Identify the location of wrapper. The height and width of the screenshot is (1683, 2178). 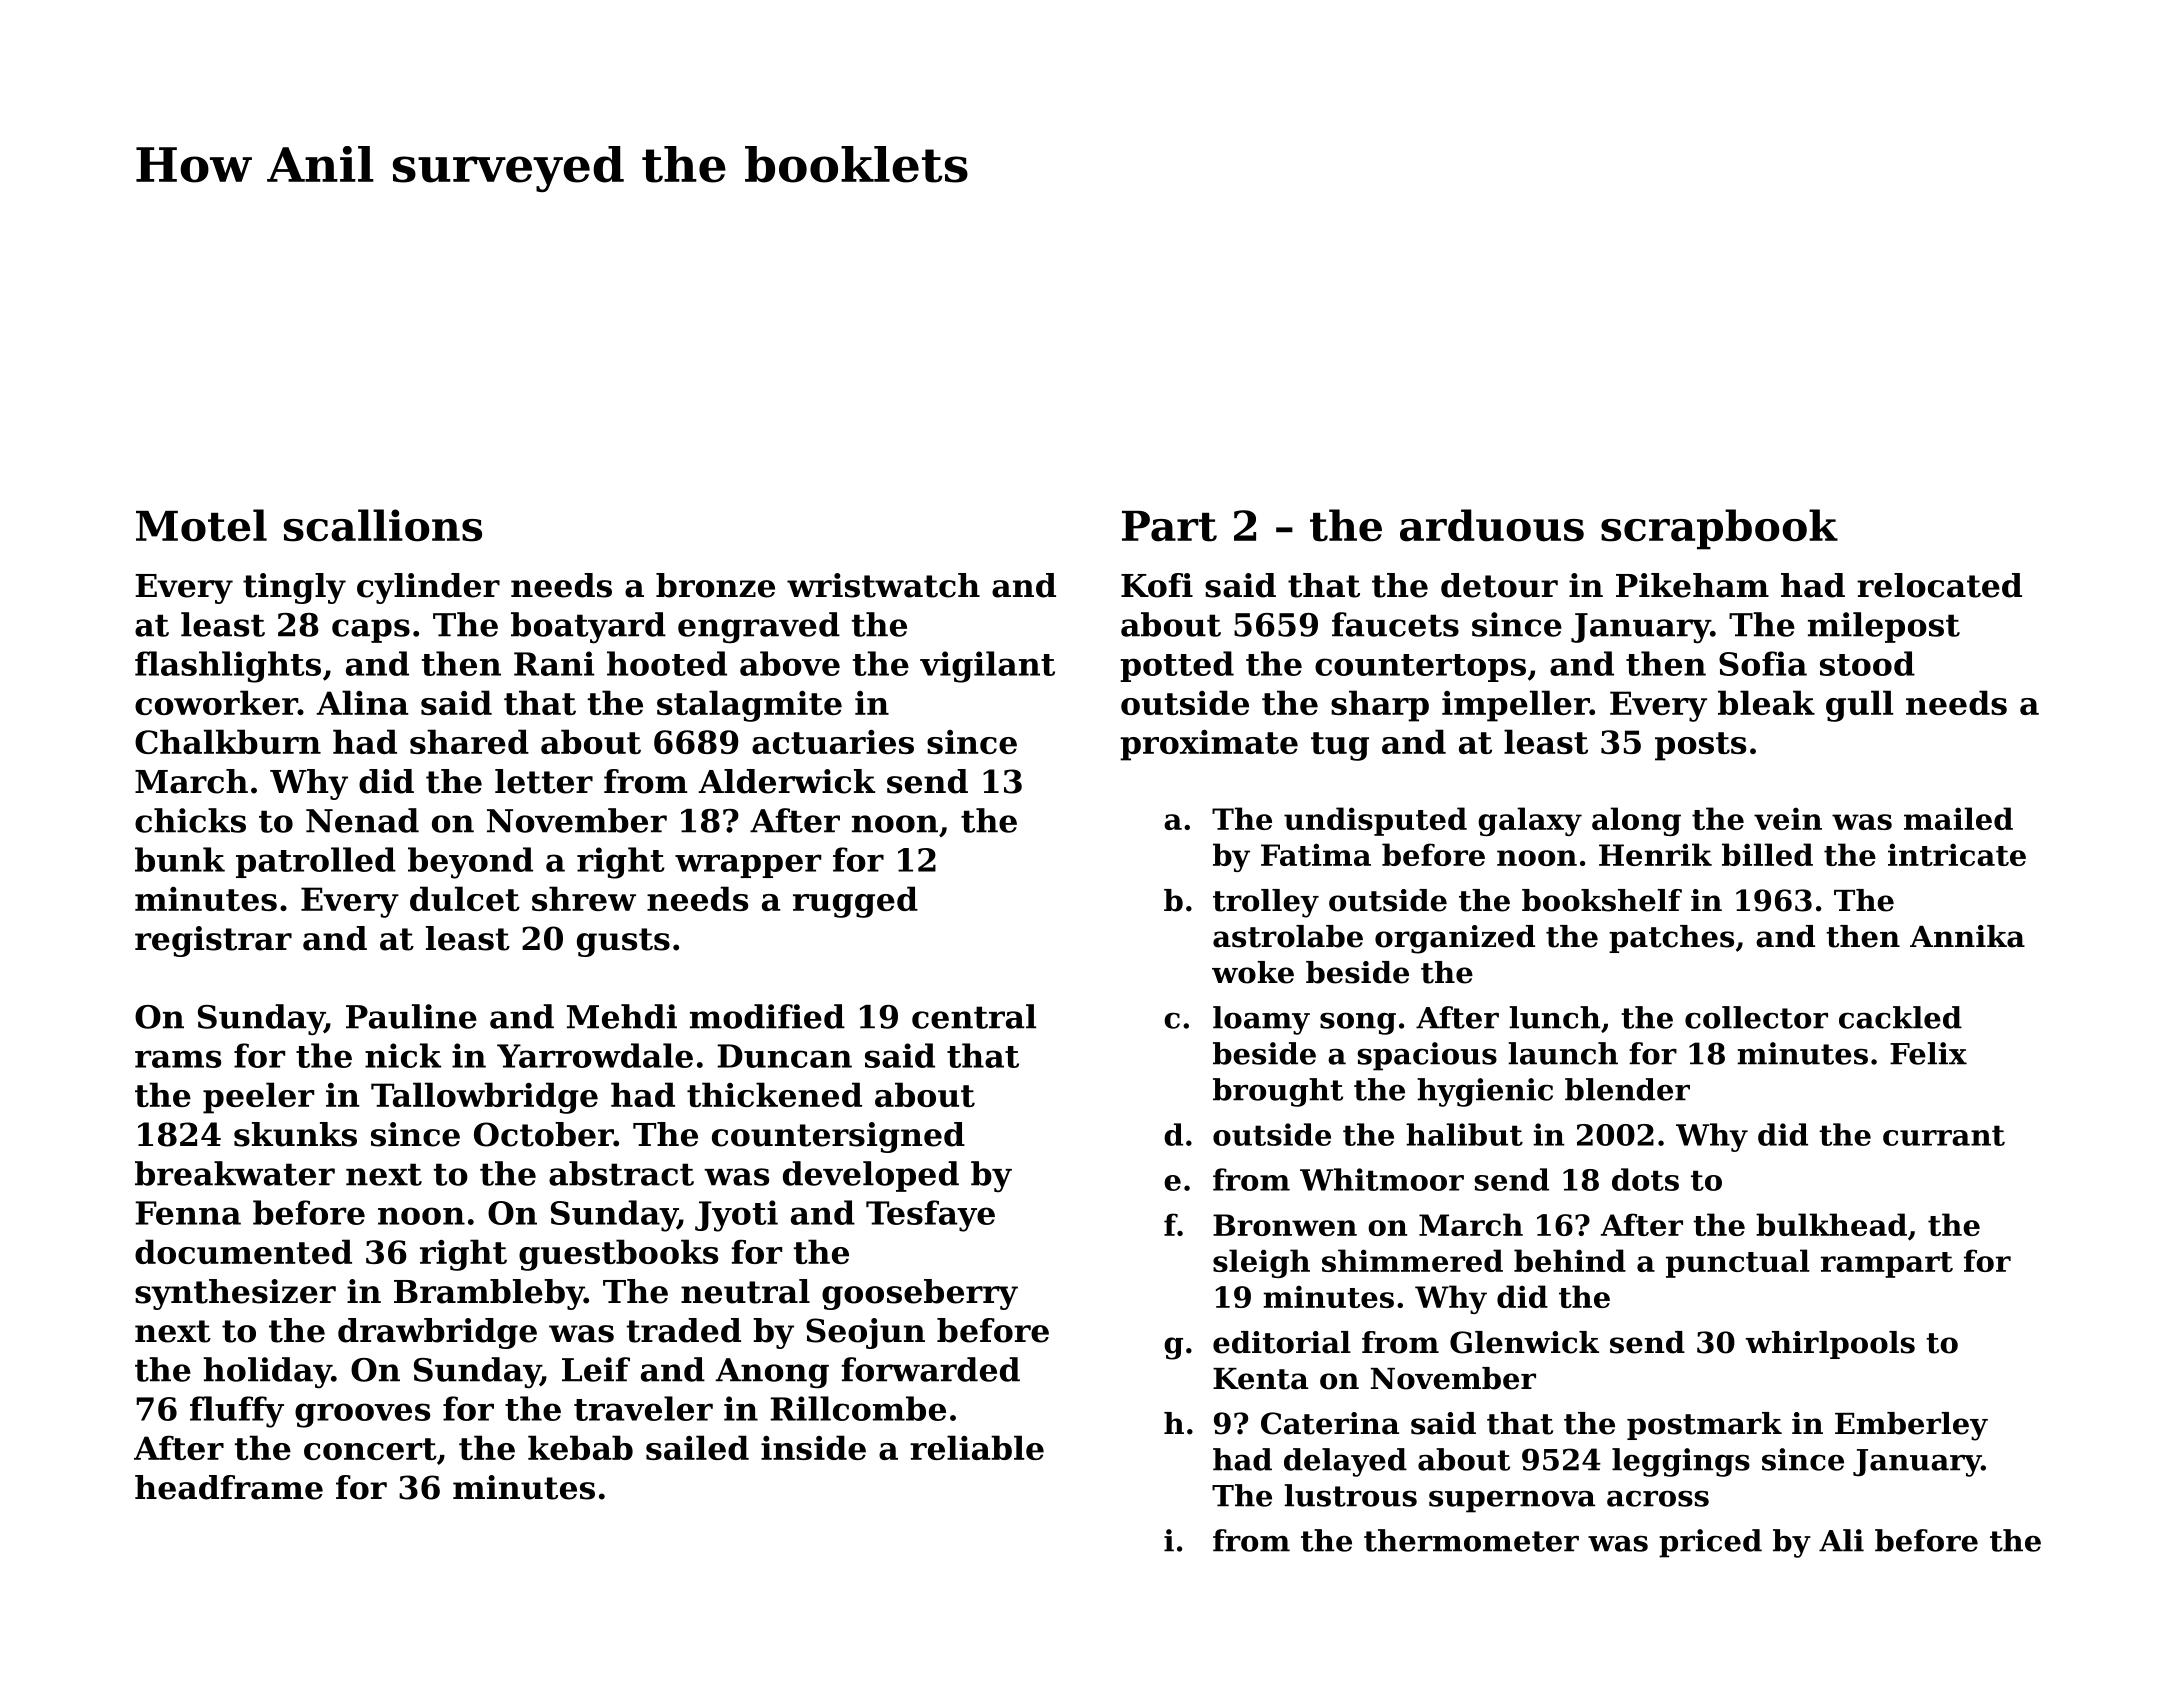
(748, 866).
